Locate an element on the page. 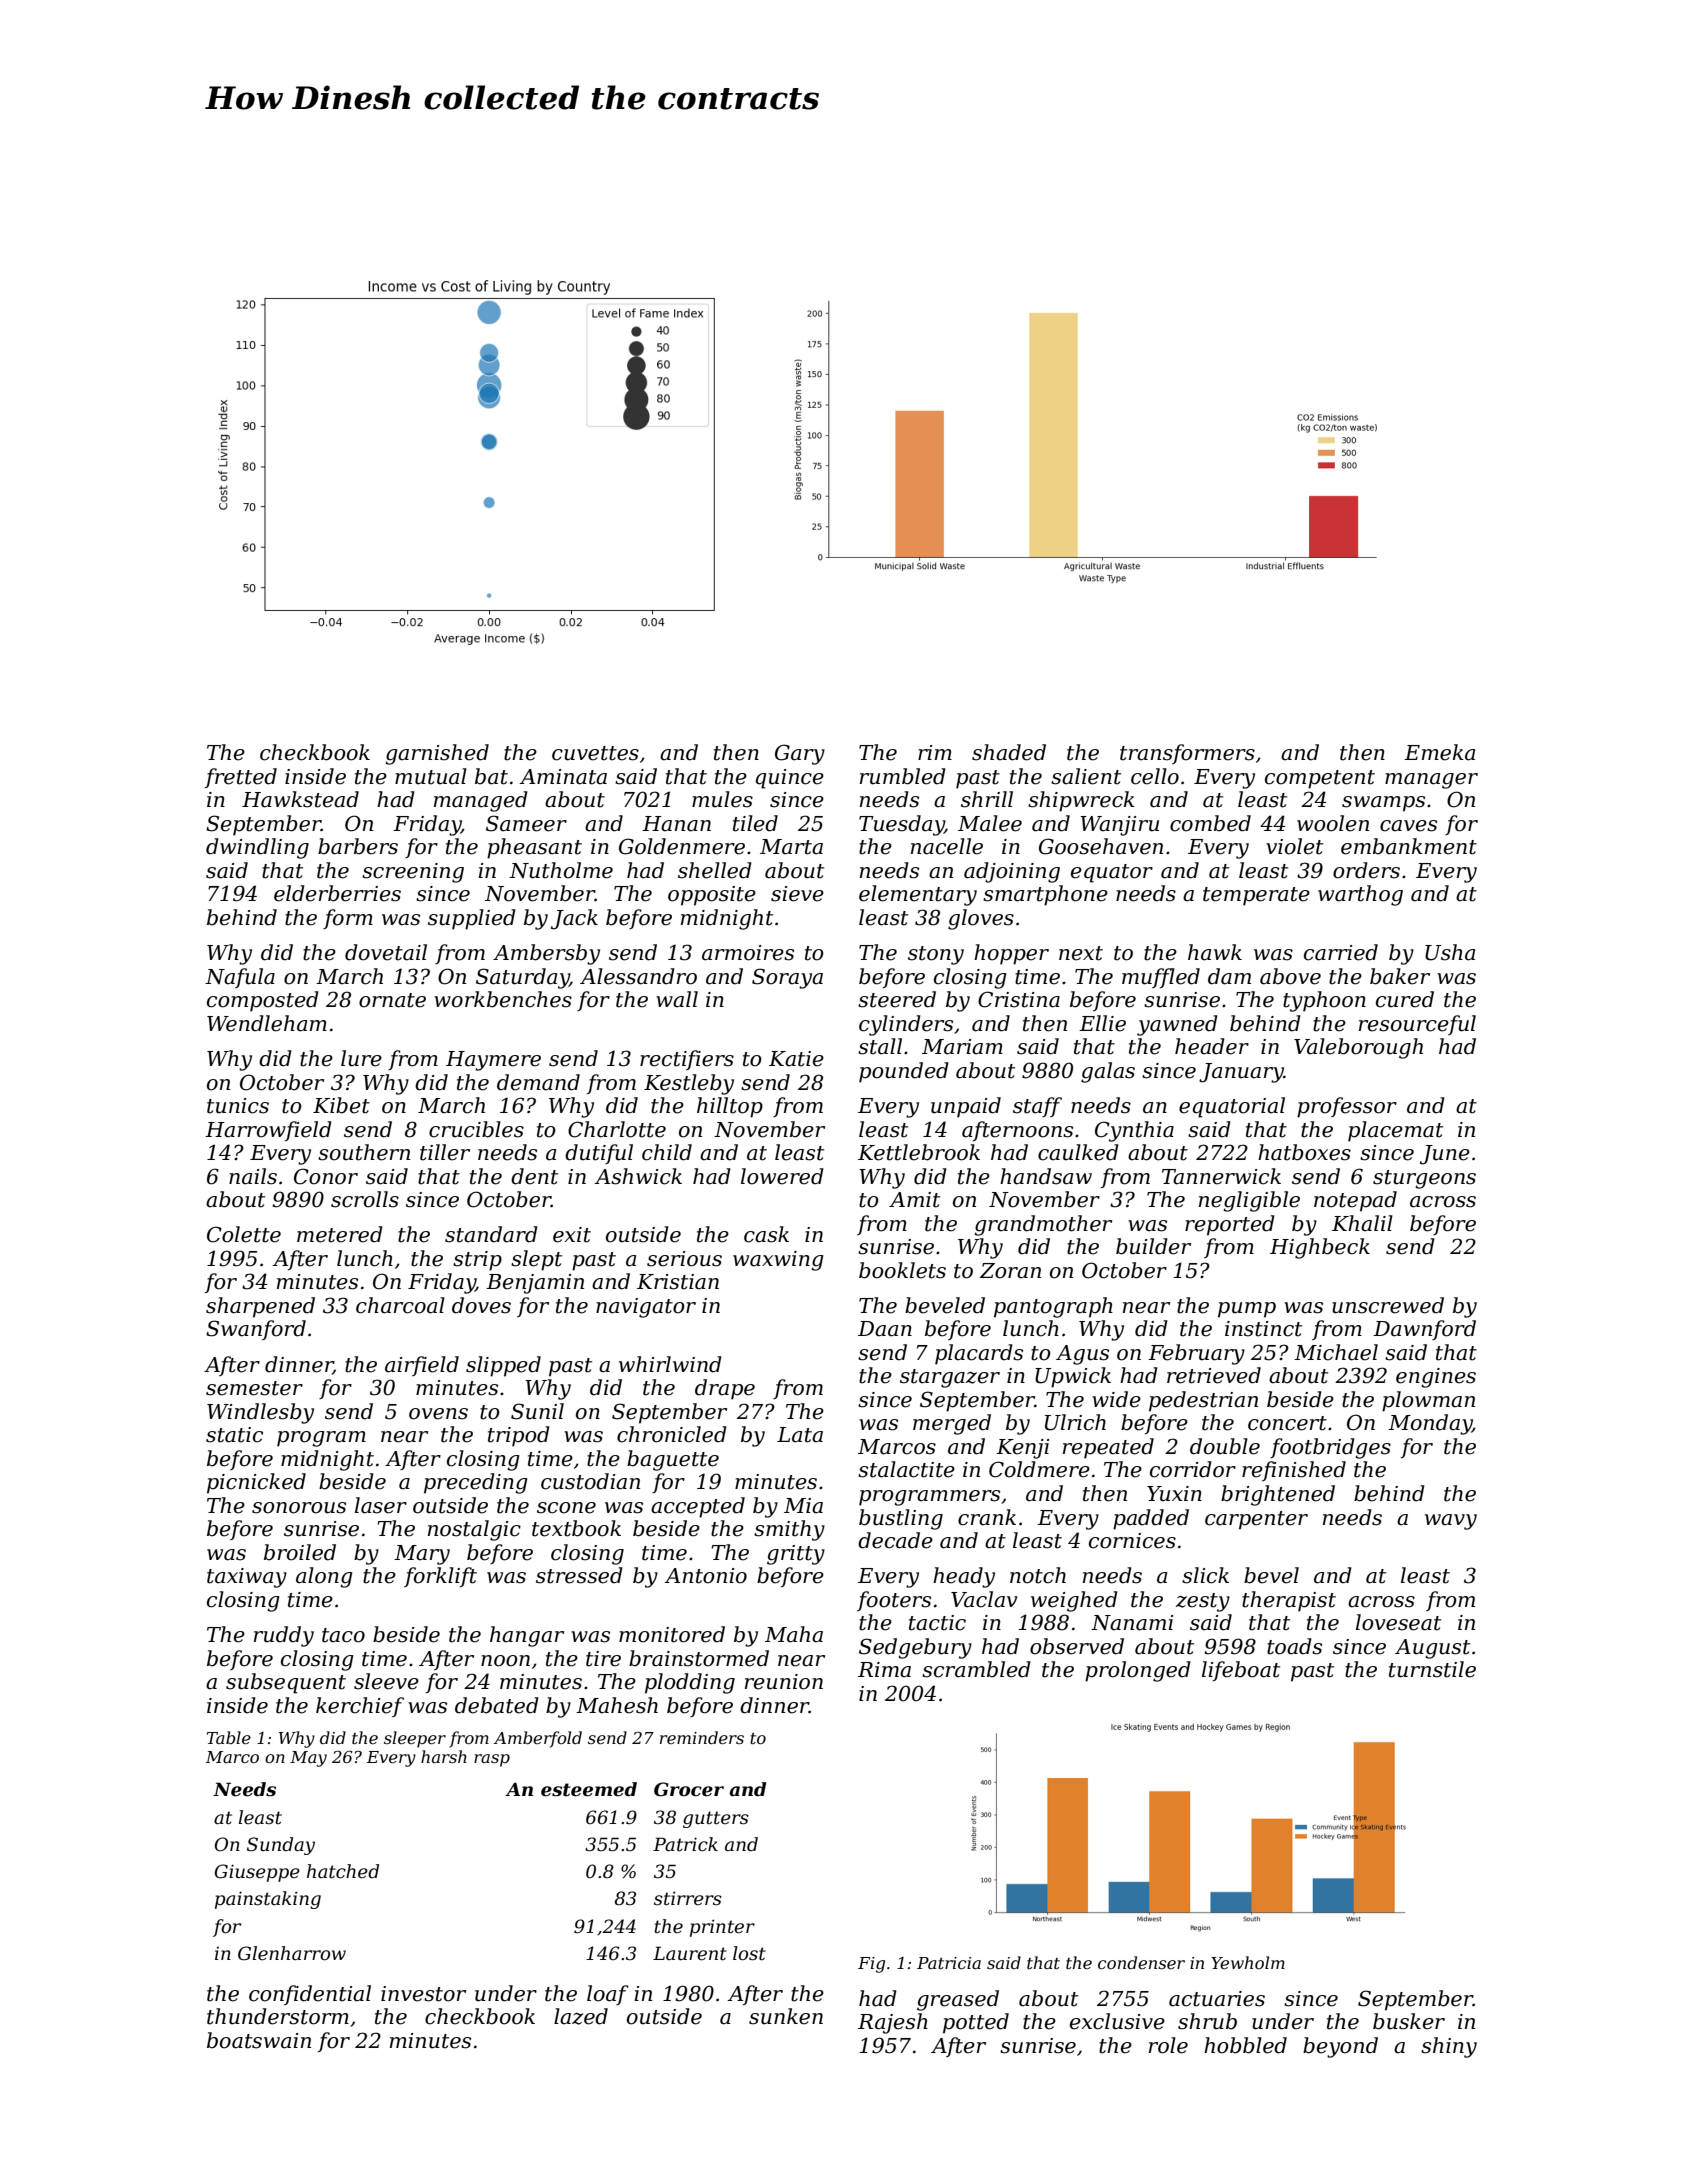  manager is located at coordinates (1431, 781).
